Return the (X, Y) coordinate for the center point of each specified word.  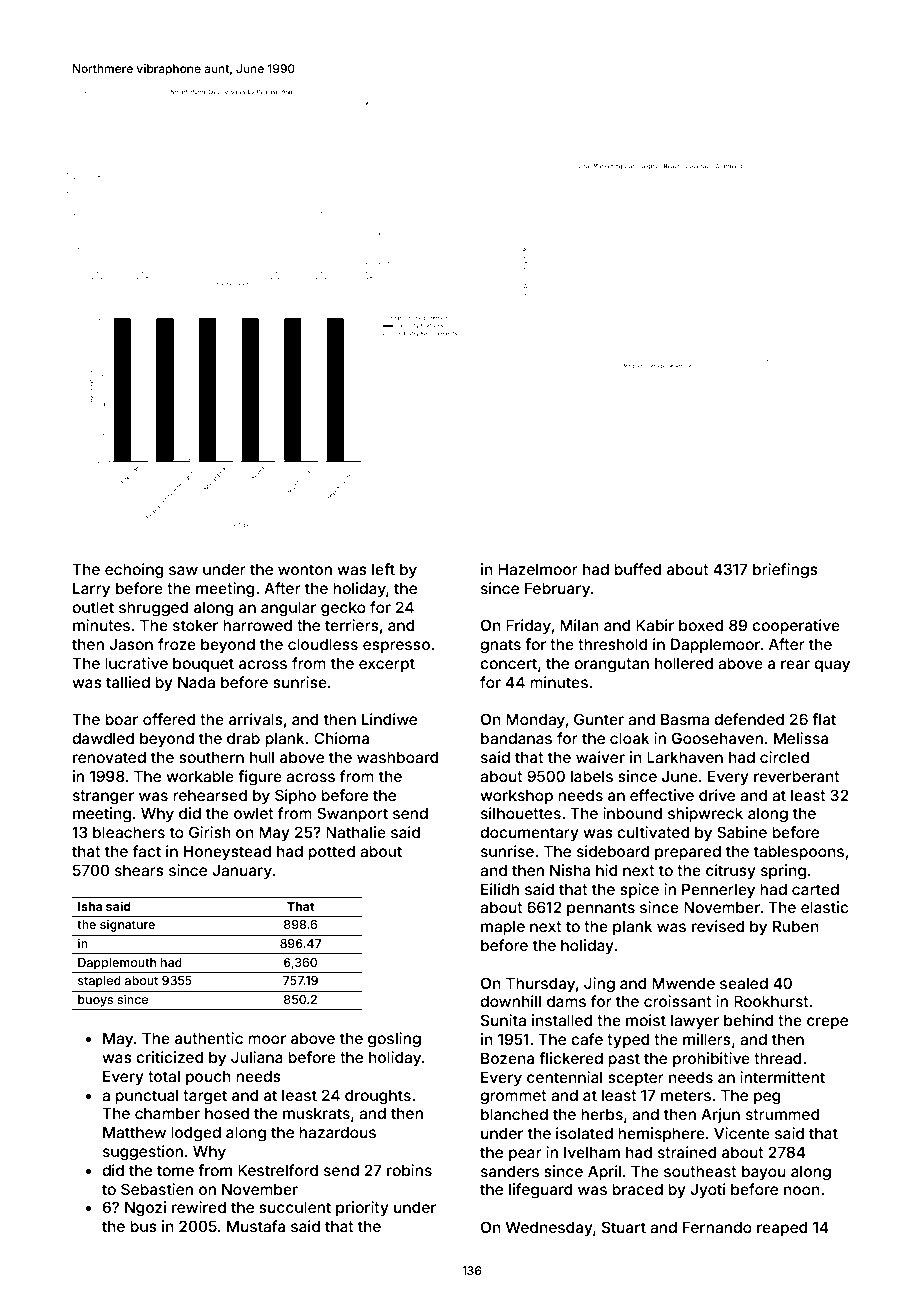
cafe (587, 1039)
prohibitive (711, 1059)
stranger (103, 797)
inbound (632, 813)
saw (183, 570)
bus (143, 1226)
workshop (516, 796)
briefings (785, 571)
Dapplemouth (117, 964)
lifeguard (540, 1191)
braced (637, 1189)
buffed (637, 569)
